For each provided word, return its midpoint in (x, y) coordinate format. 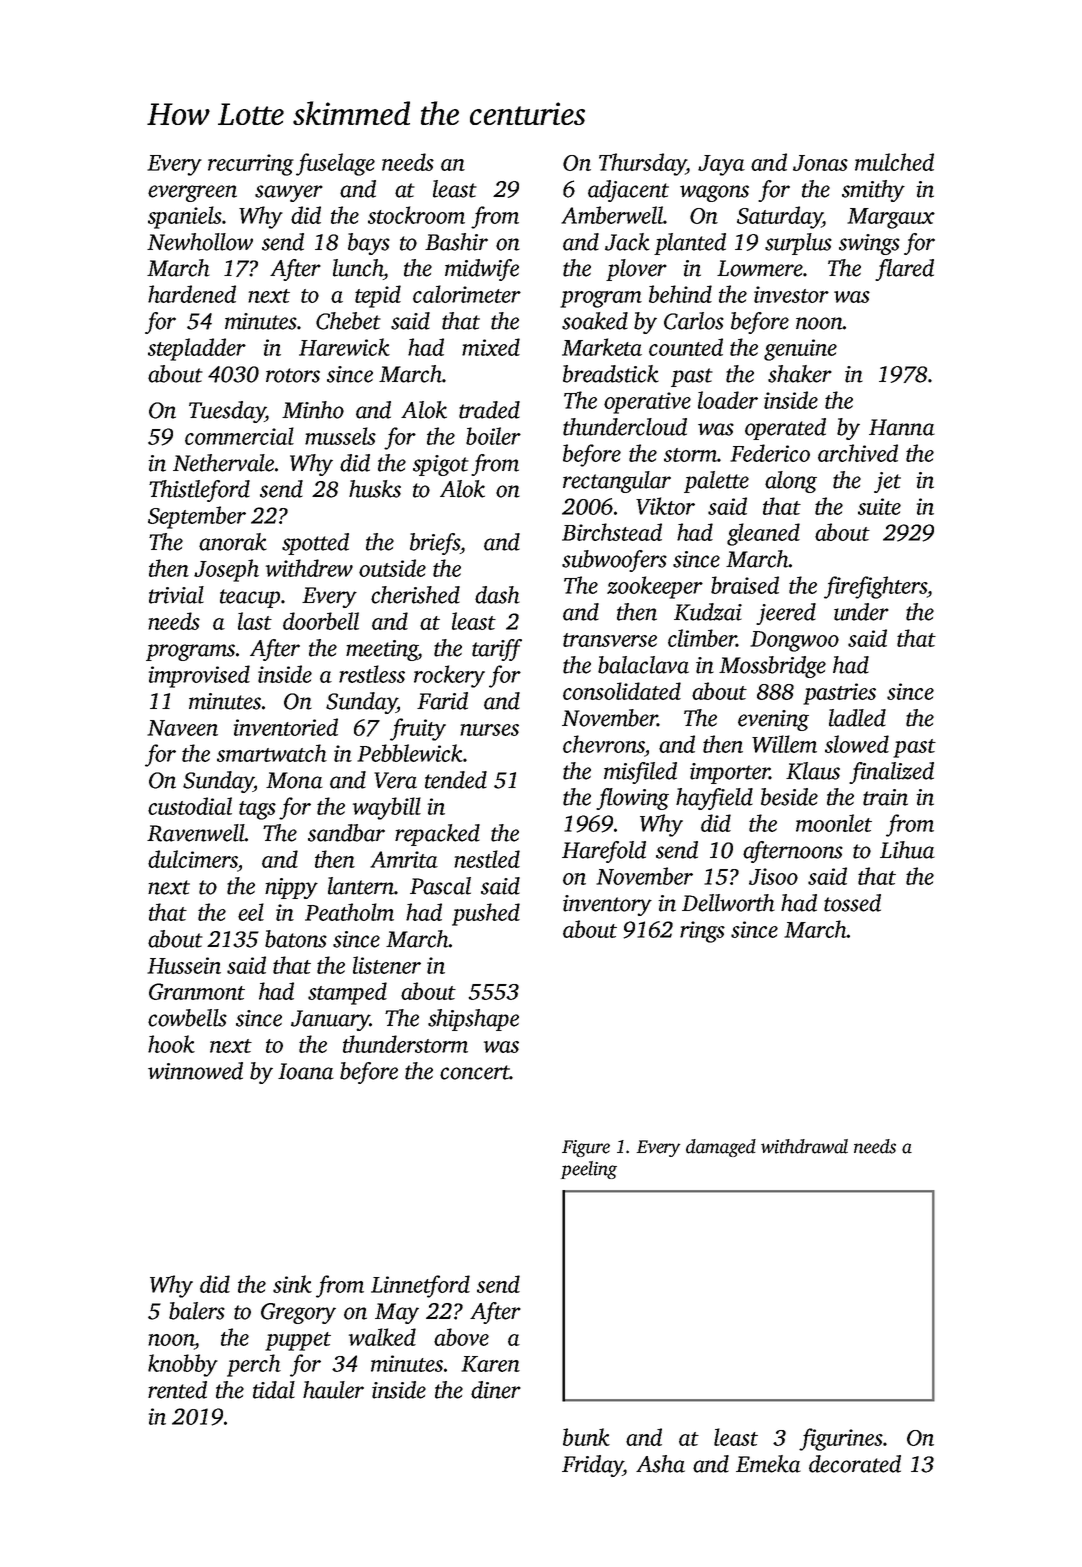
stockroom (416, 215)
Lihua (907, 850)
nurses (489, 730)
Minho (313, 410)
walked (382, 1337)
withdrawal (804, 1146)
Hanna (902, 427)
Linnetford (420, 1286)
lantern (361, 886)
